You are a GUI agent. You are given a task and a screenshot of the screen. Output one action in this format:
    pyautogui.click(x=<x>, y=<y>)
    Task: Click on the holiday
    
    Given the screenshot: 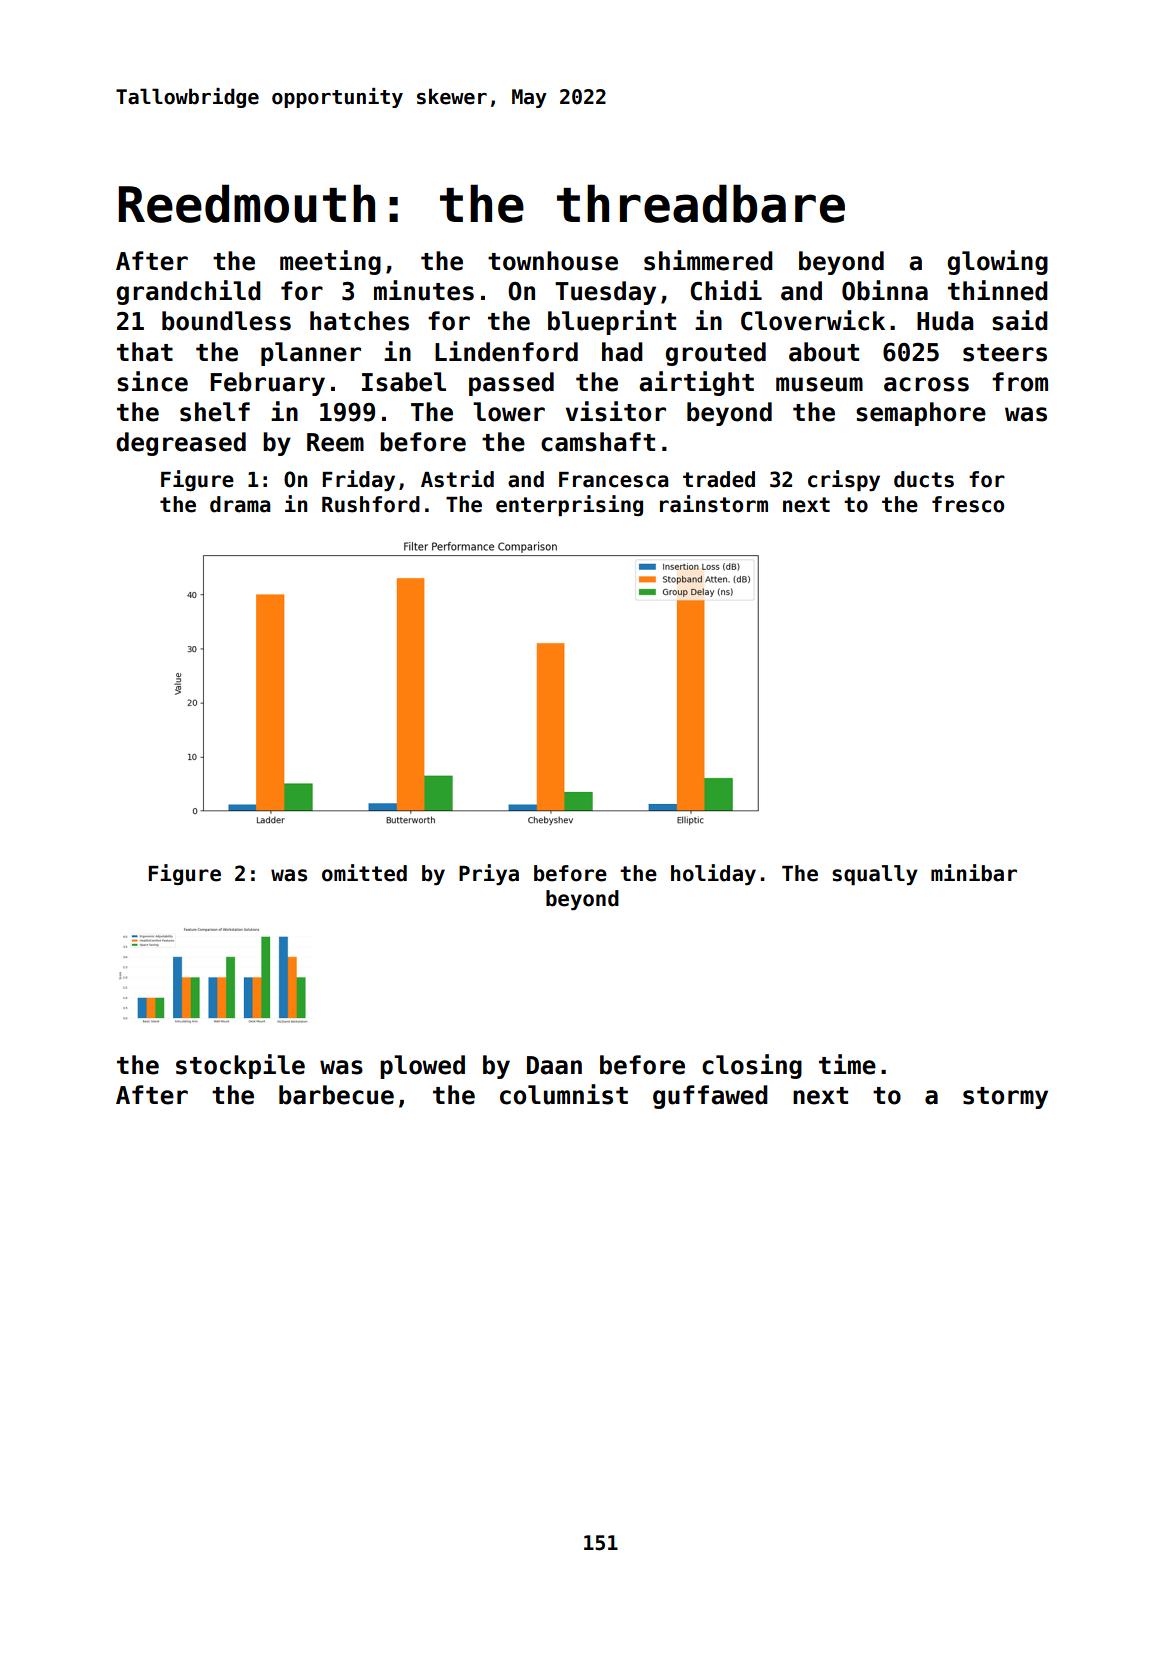 What is the action you would take?
    pyautogui.click(x=713, y=874)
